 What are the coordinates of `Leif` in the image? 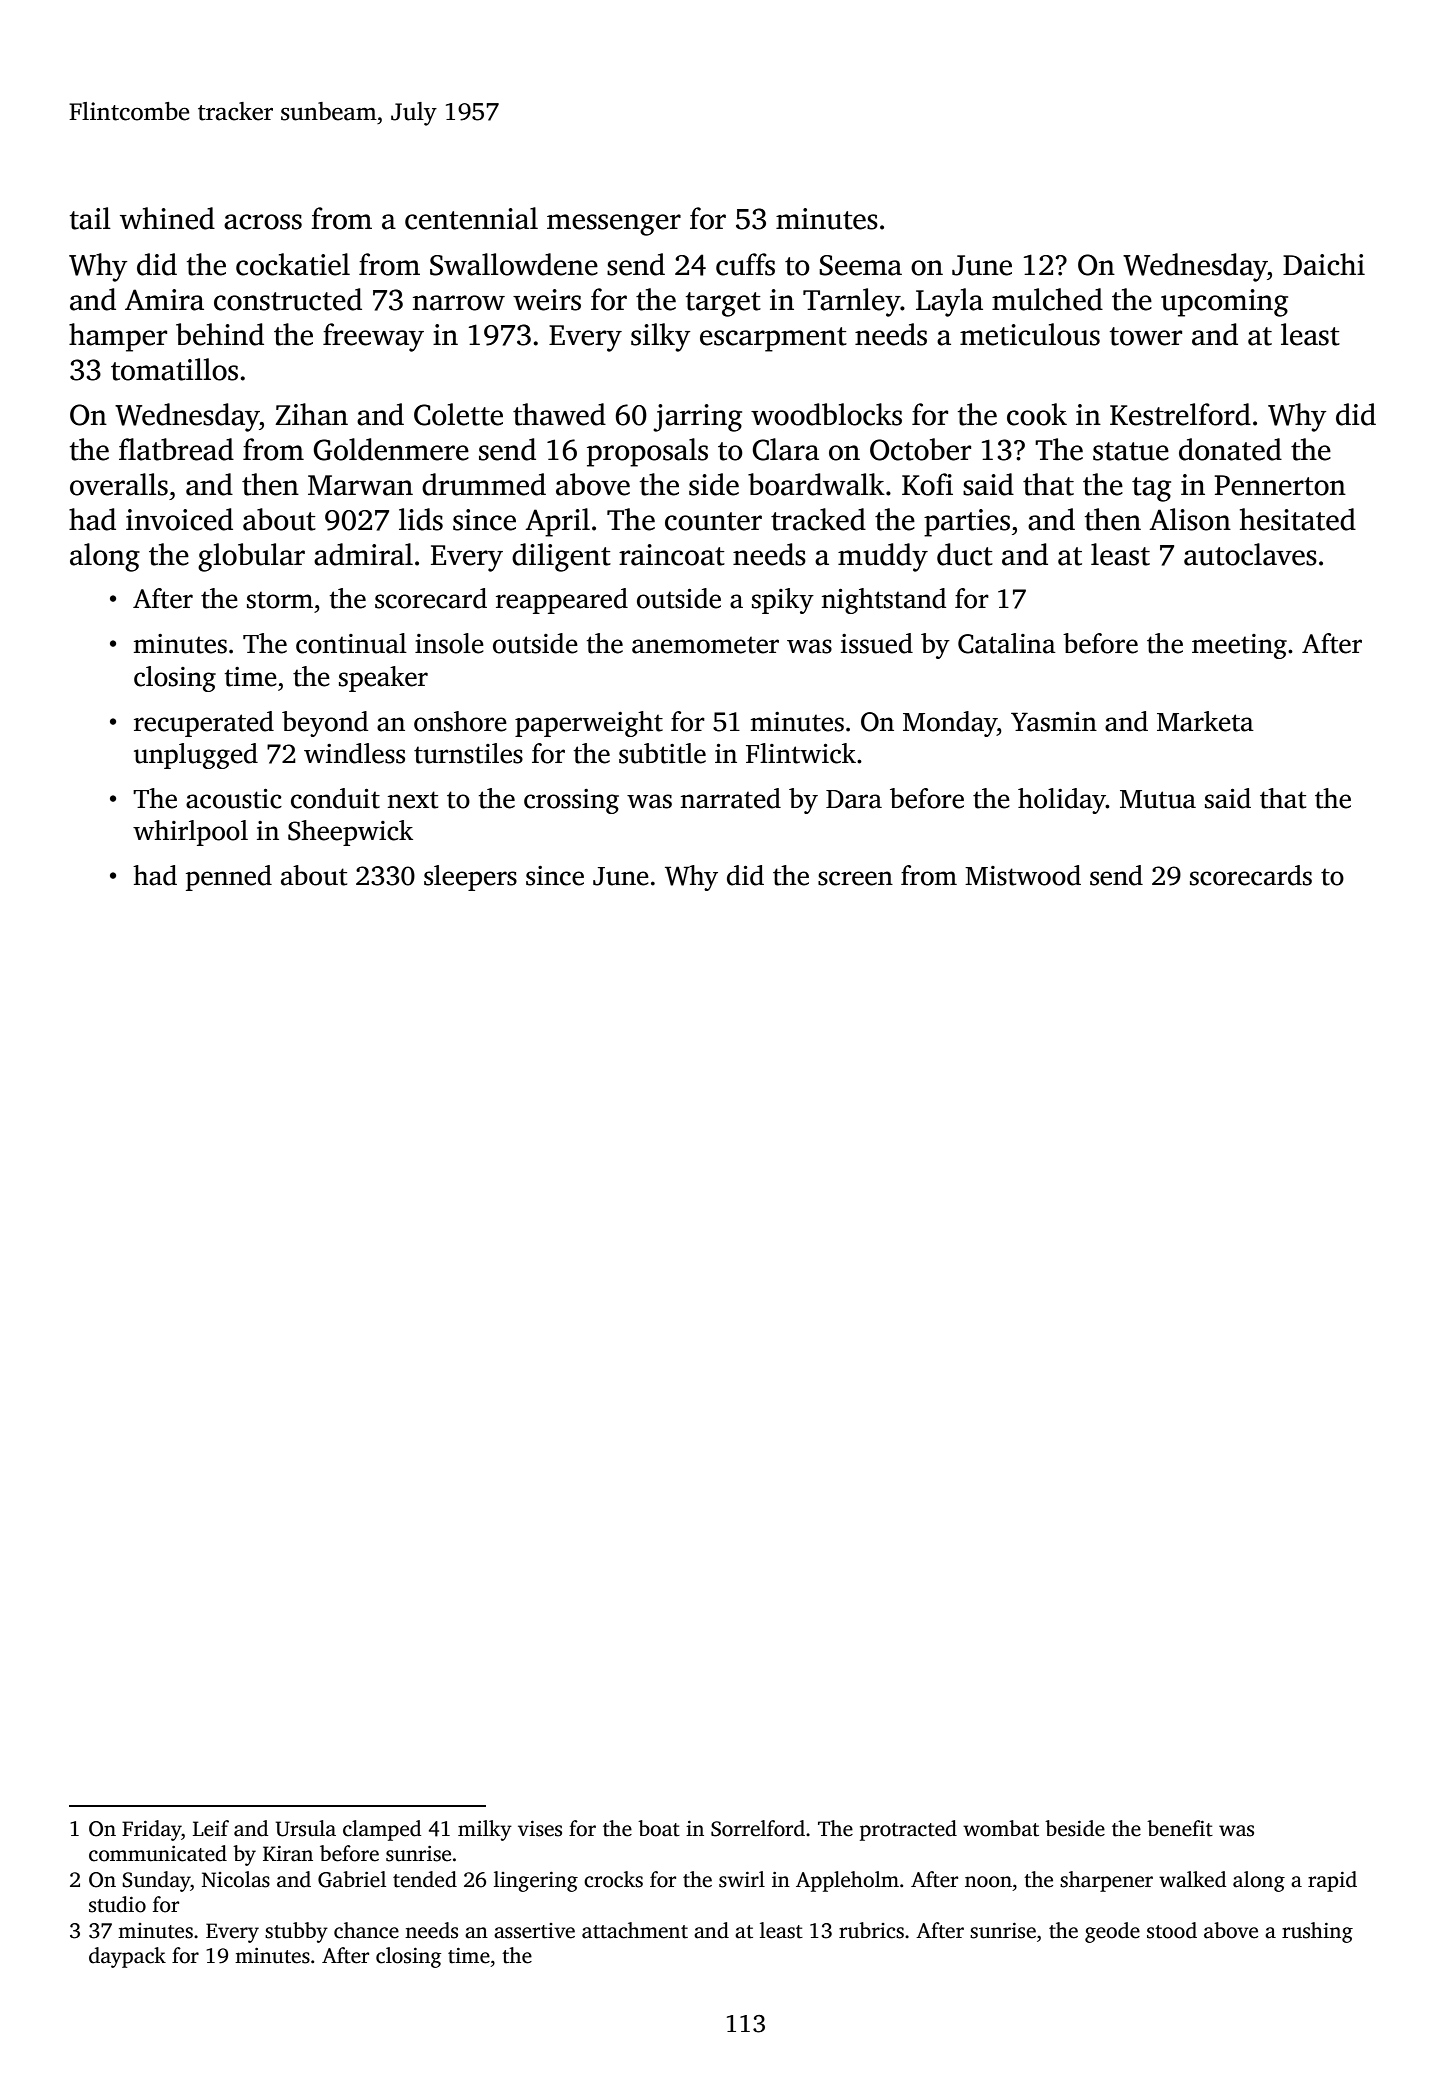 It's located at (211, 1828).
